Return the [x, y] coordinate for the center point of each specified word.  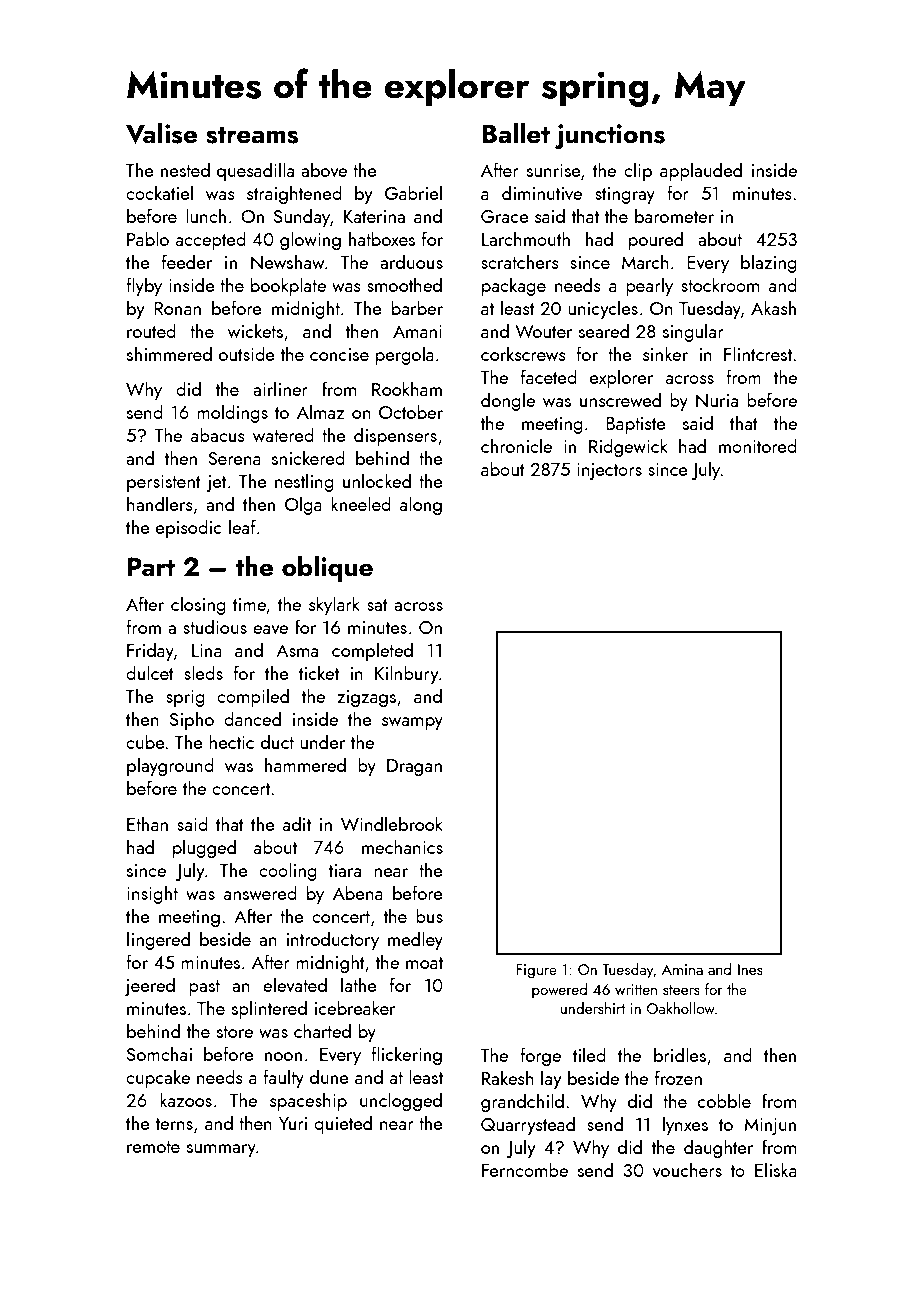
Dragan [414, 767]
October [411, 411]
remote [153, 1147]
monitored [758, 445]
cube [145, 741]
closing [198, 605]
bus [429, 915]
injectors [609, 471]
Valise [161, 133]
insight [152, 894]
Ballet [516, 133]
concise [339, 354]
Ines [750, 969]
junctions [610, 137]
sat [377, 605]
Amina [682, 969]
